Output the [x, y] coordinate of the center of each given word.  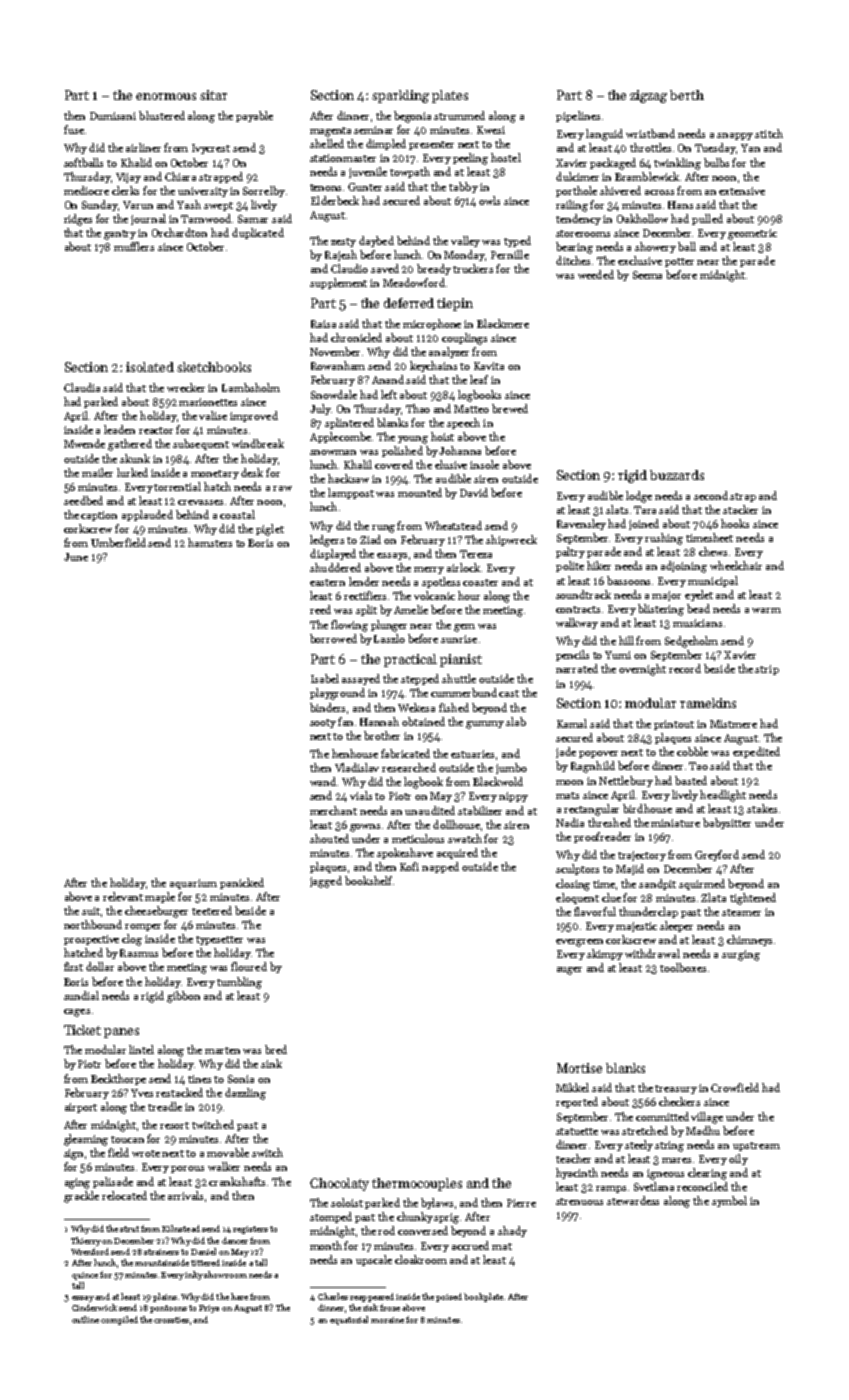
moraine [387, 1320]
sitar [213, 95]
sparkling [400, 96]
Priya [209, 1309]
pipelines [578, 116]
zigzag [648, 96]
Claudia [82, 387]
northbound [93, 924]
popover [598, 754]
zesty [343, 242]
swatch [465, 838]
